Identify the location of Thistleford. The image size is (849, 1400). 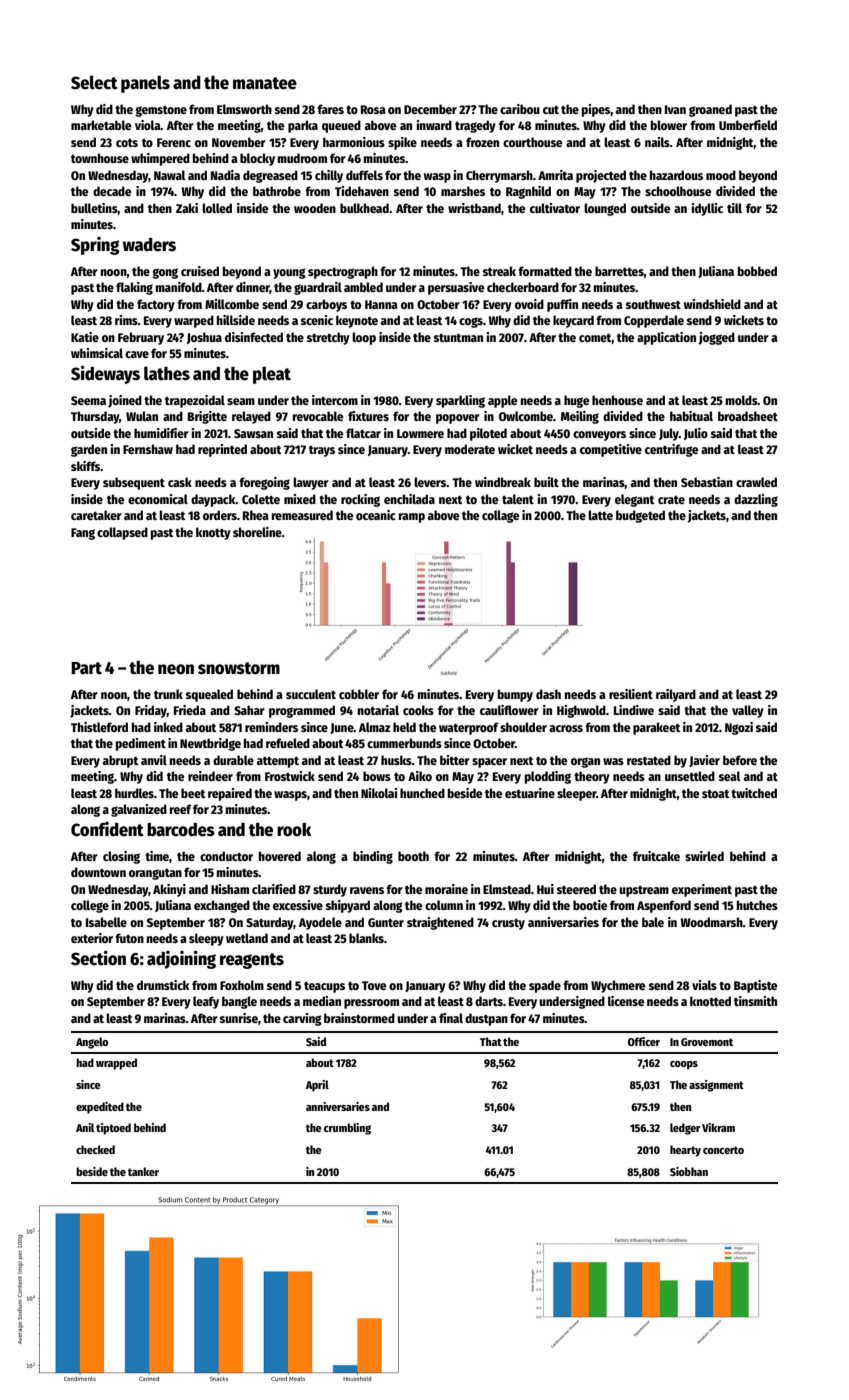
(99, 727).
